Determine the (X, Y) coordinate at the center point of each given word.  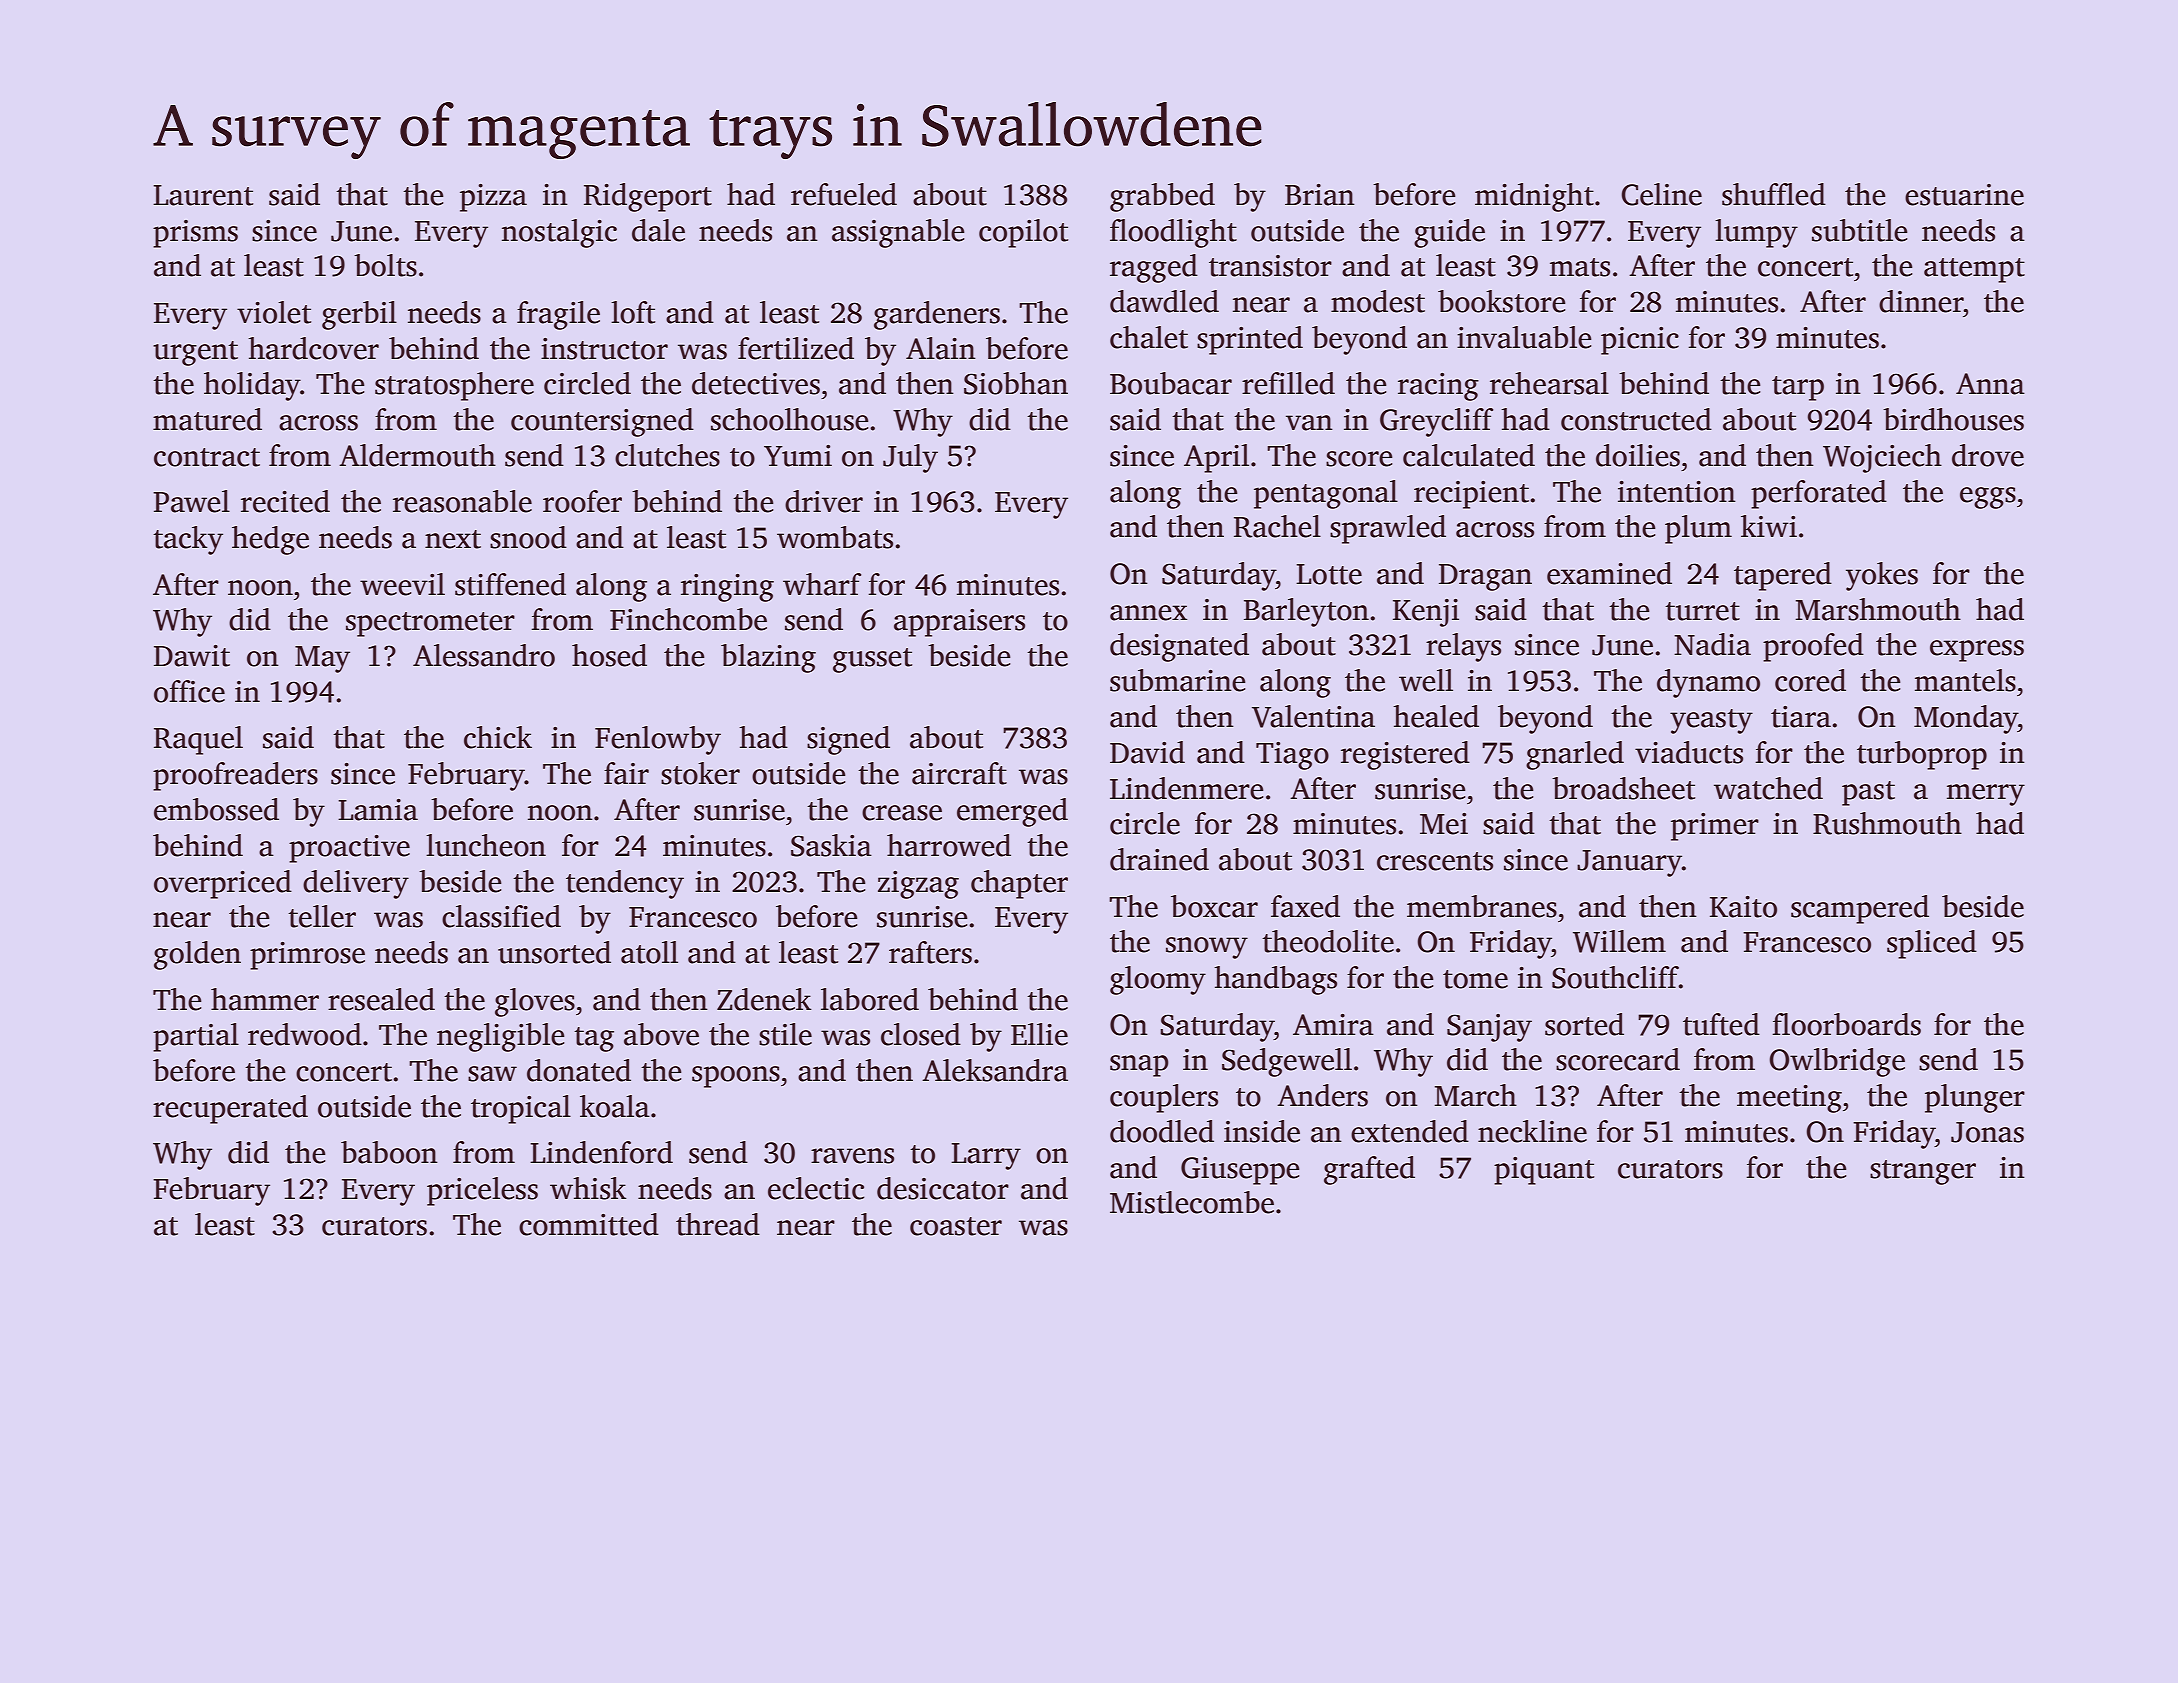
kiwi (1769, 526)
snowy (1207, 948)
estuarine (1964, 195)
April (1216, 458)
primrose (307, 956)
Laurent (203, 195)
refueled (844, 194)
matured (207, 419)
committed (589, 1224)
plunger (1975, 1098)
